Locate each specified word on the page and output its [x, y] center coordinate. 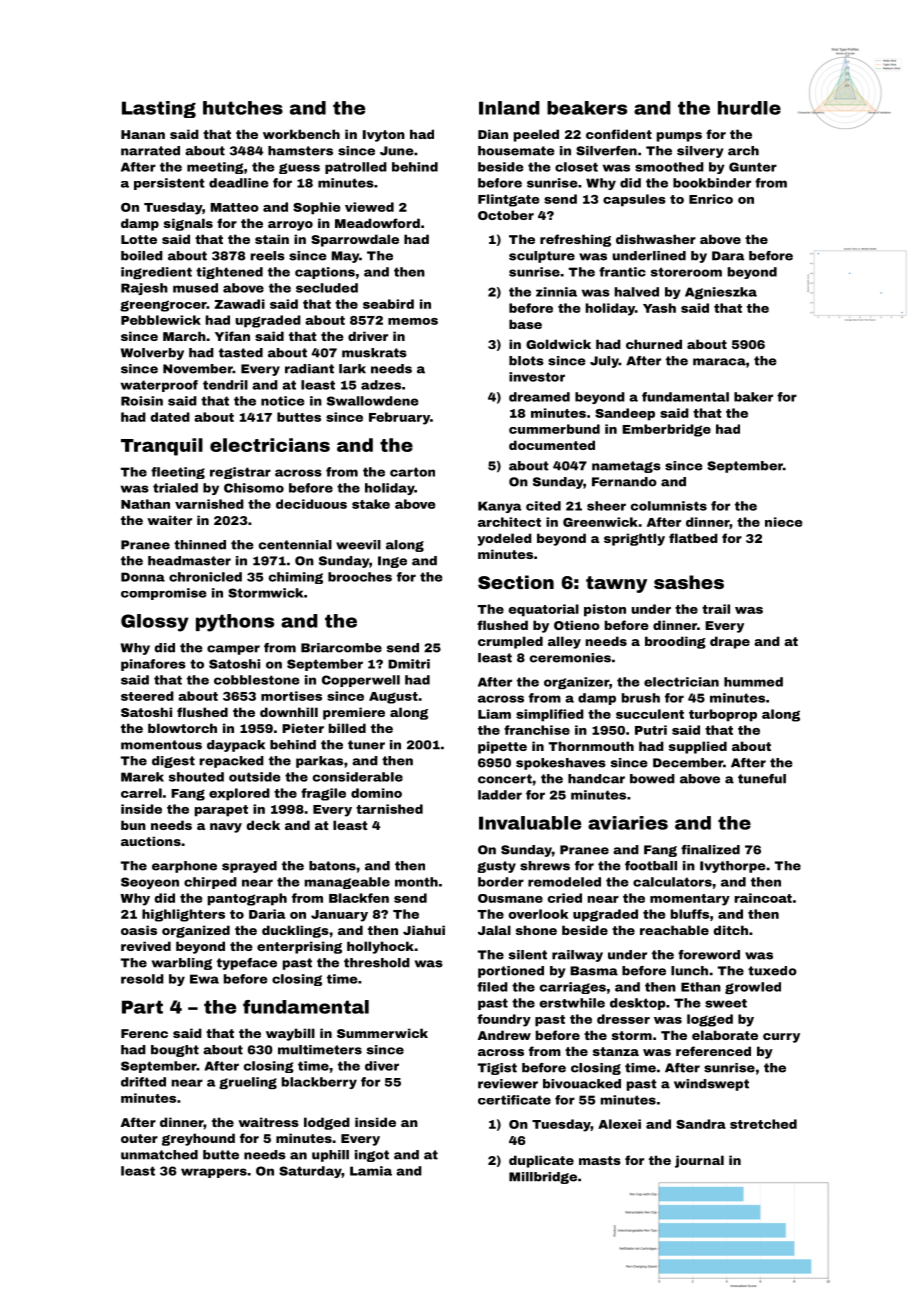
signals [188, 224]
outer [139, 1138]
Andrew [504, 1035]
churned [654, 344]
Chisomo [254, 488]
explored [239, 794]
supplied [698, 747]
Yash [659, 308]
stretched [763, 1124]
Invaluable [530, 823]
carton [412, 472]
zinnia [556, 292]
